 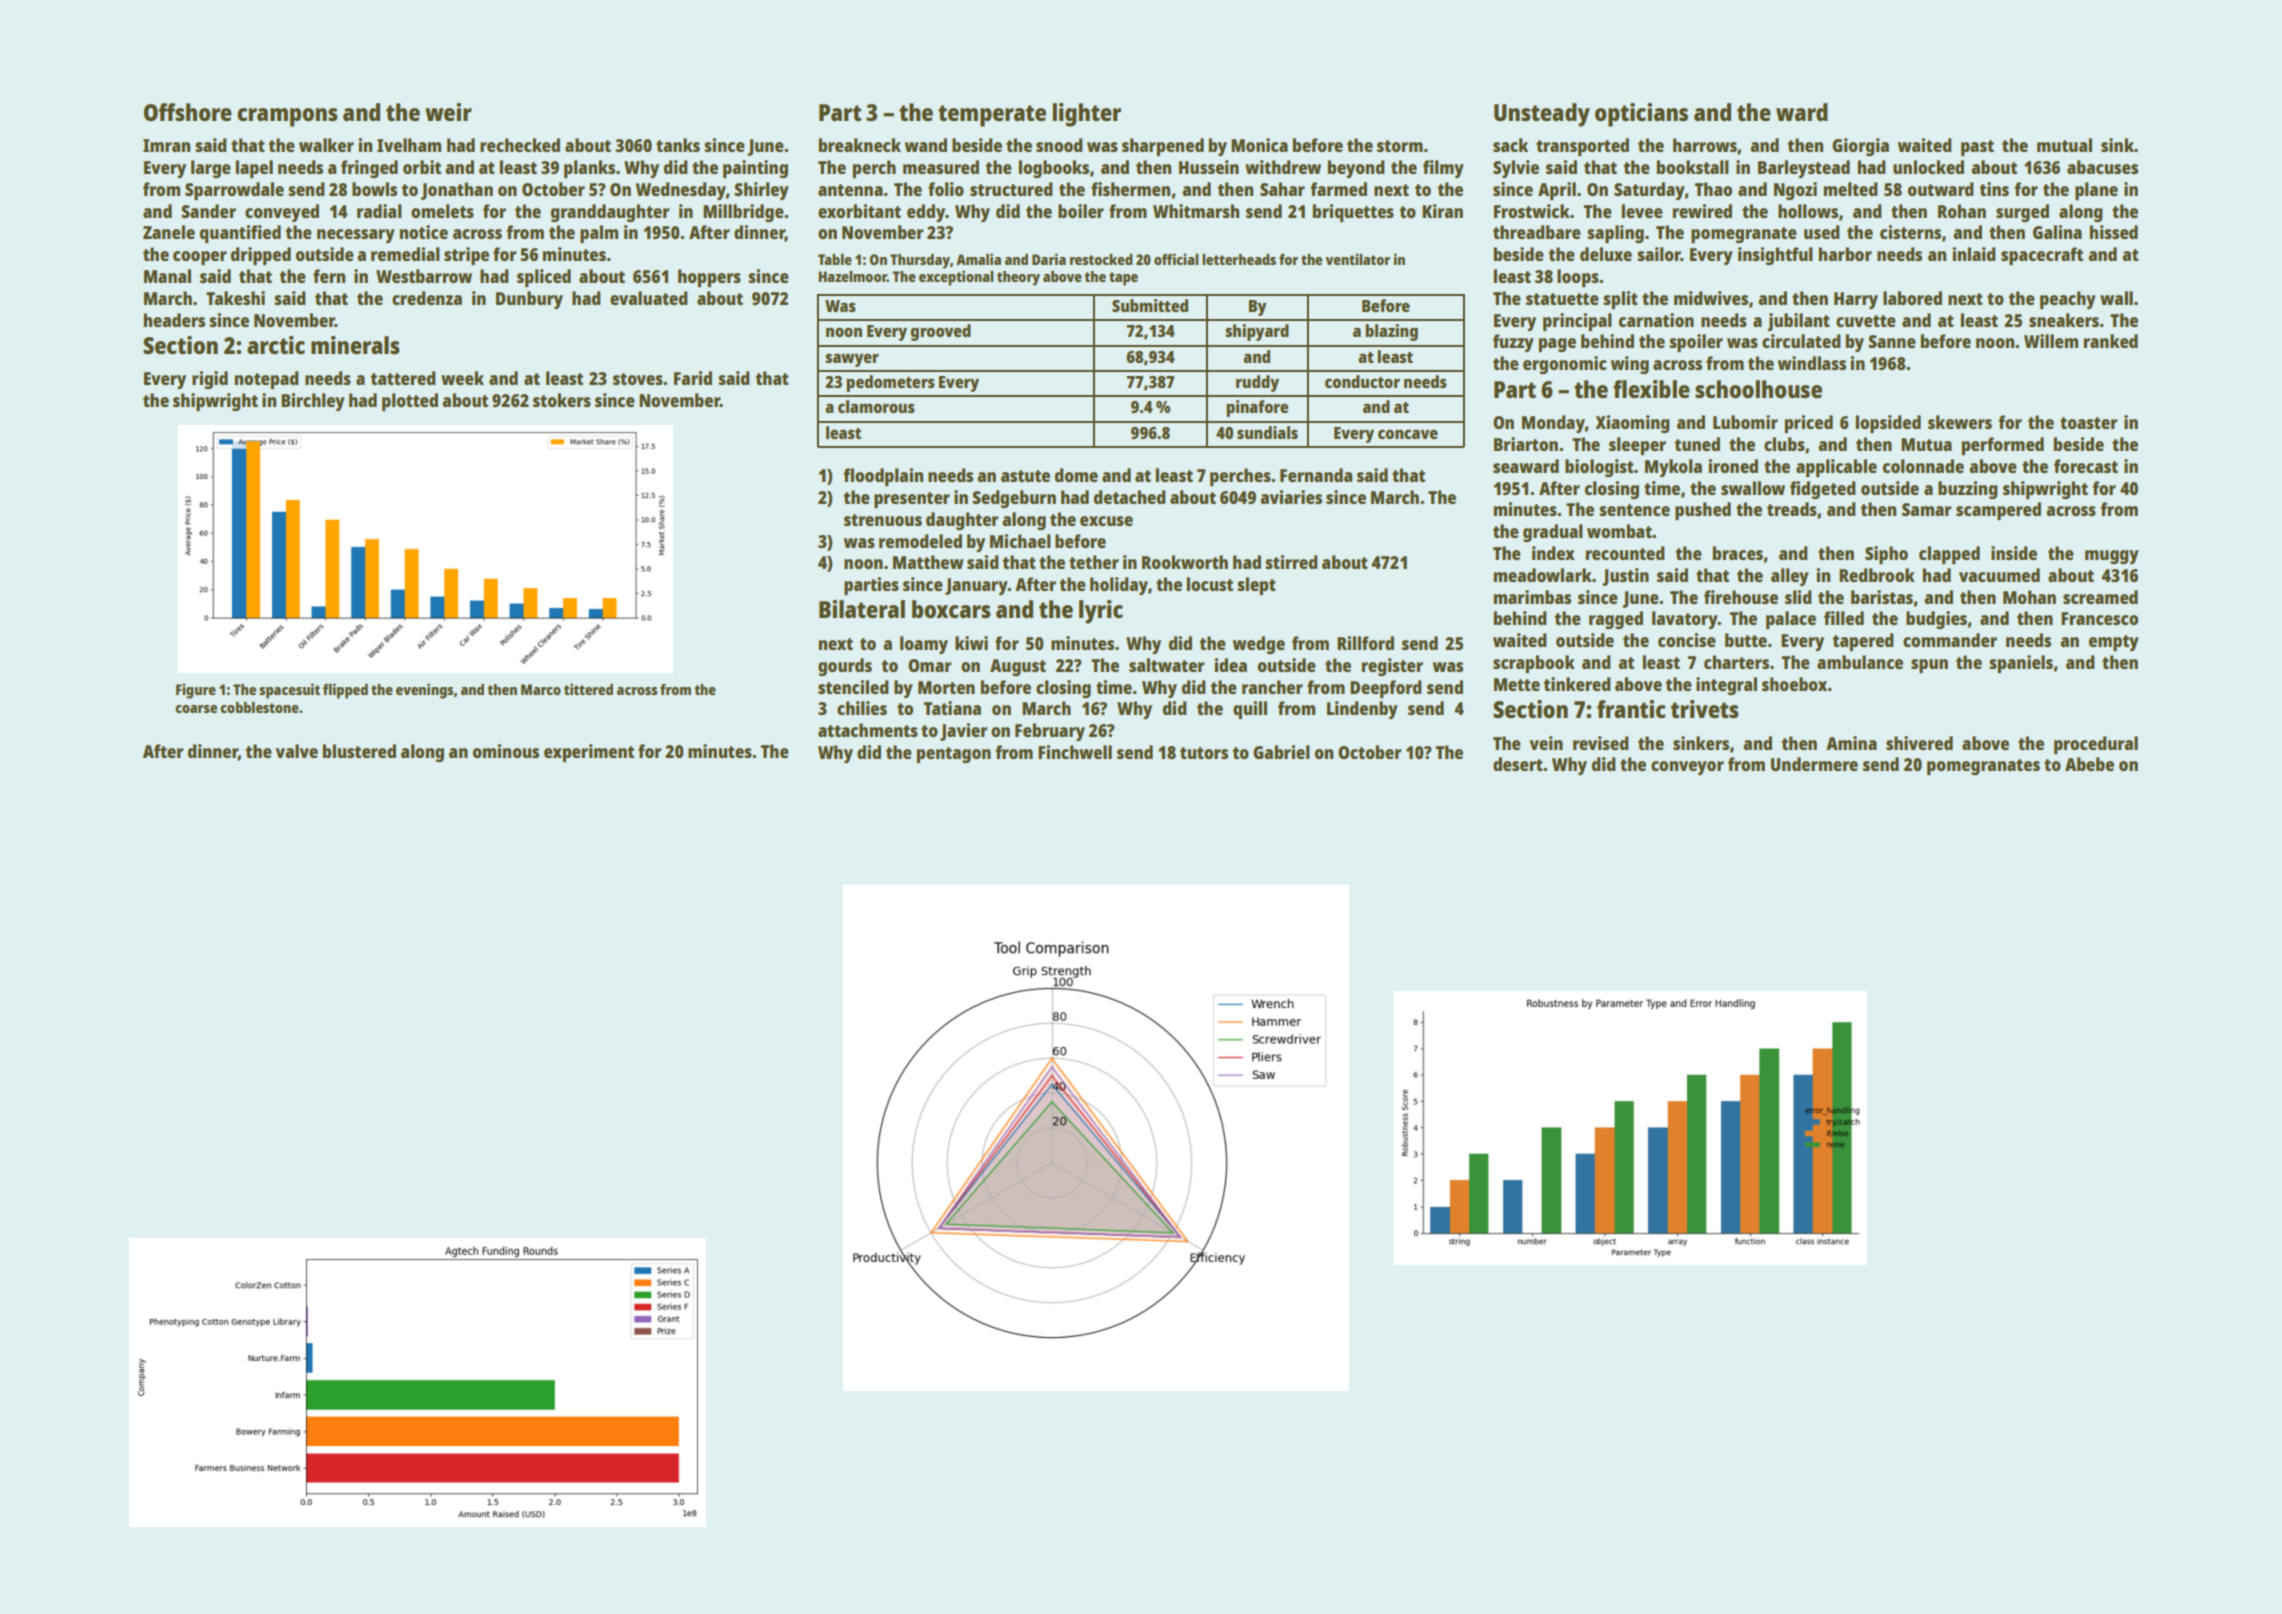 I want to click on Unsteady, so click(x=1542, y=115).
